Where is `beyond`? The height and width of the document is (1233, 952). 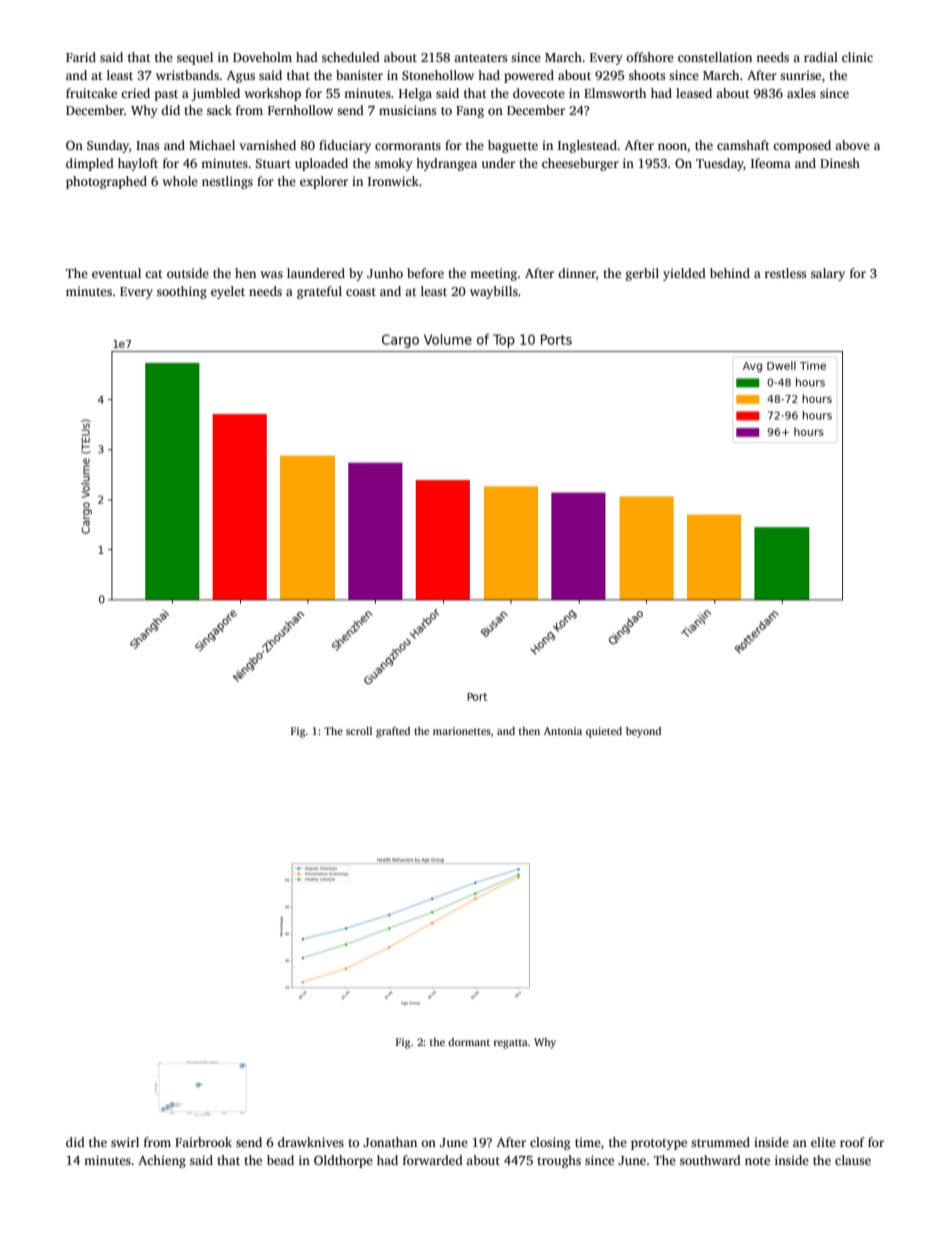 beyond is located at coordinates (643, 732).
